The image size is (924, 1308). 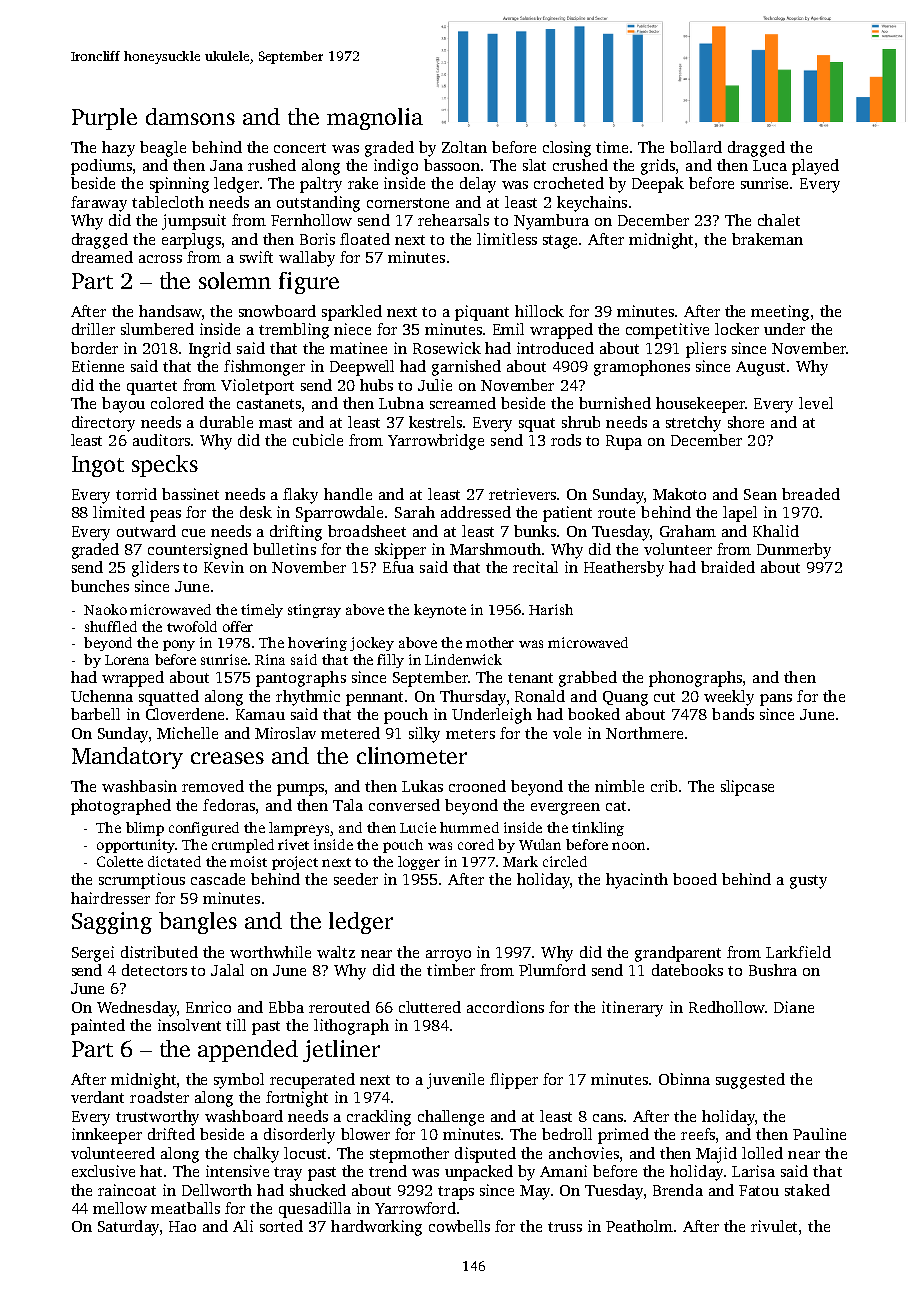 I want to click on limitless, so click(x=507, y=239).
